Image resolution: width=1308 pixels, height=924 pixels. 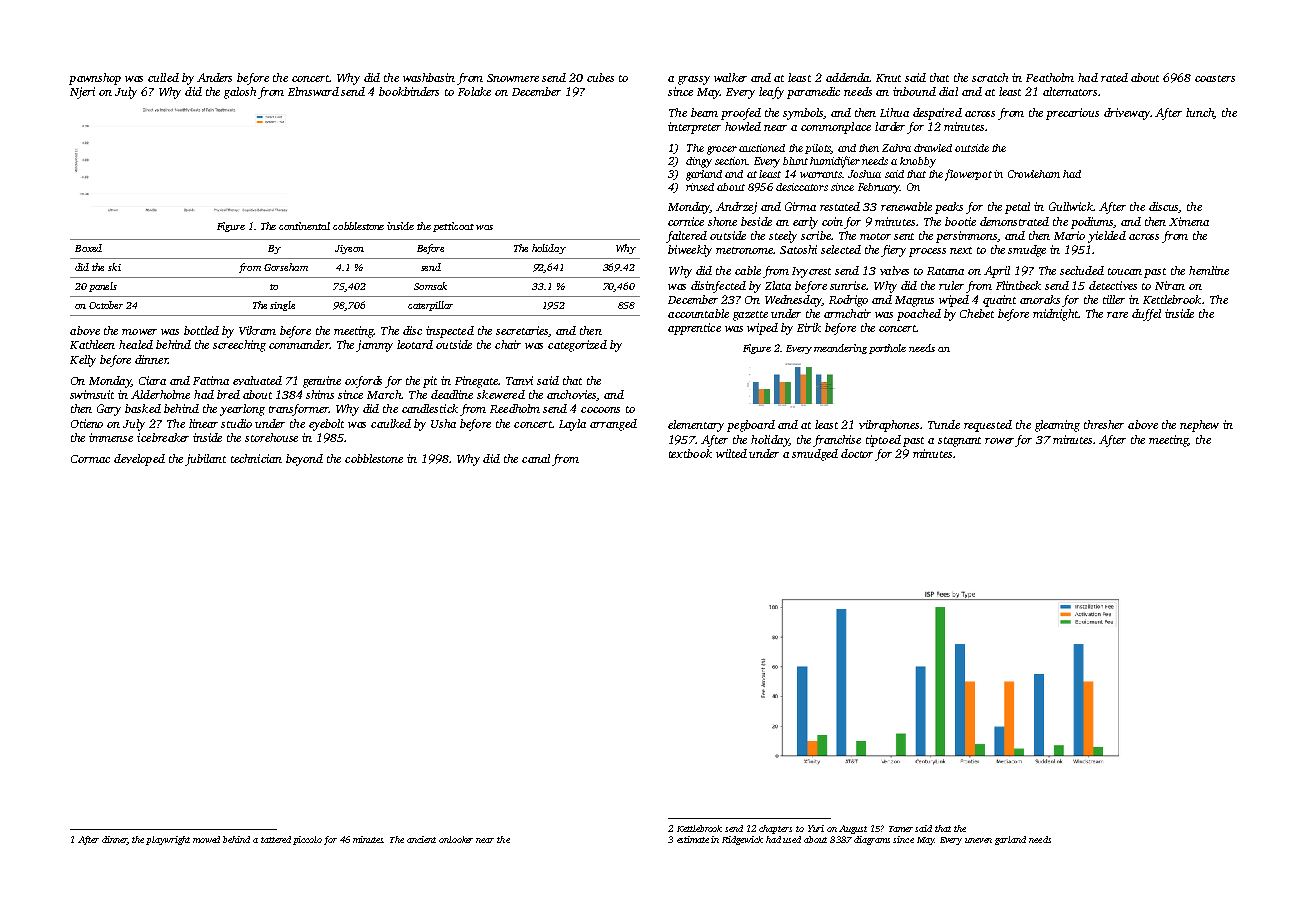 What do you see at coordinates (90, 459) in the screenshot?
I see `Cormac` at bounding box center [90, 459].
